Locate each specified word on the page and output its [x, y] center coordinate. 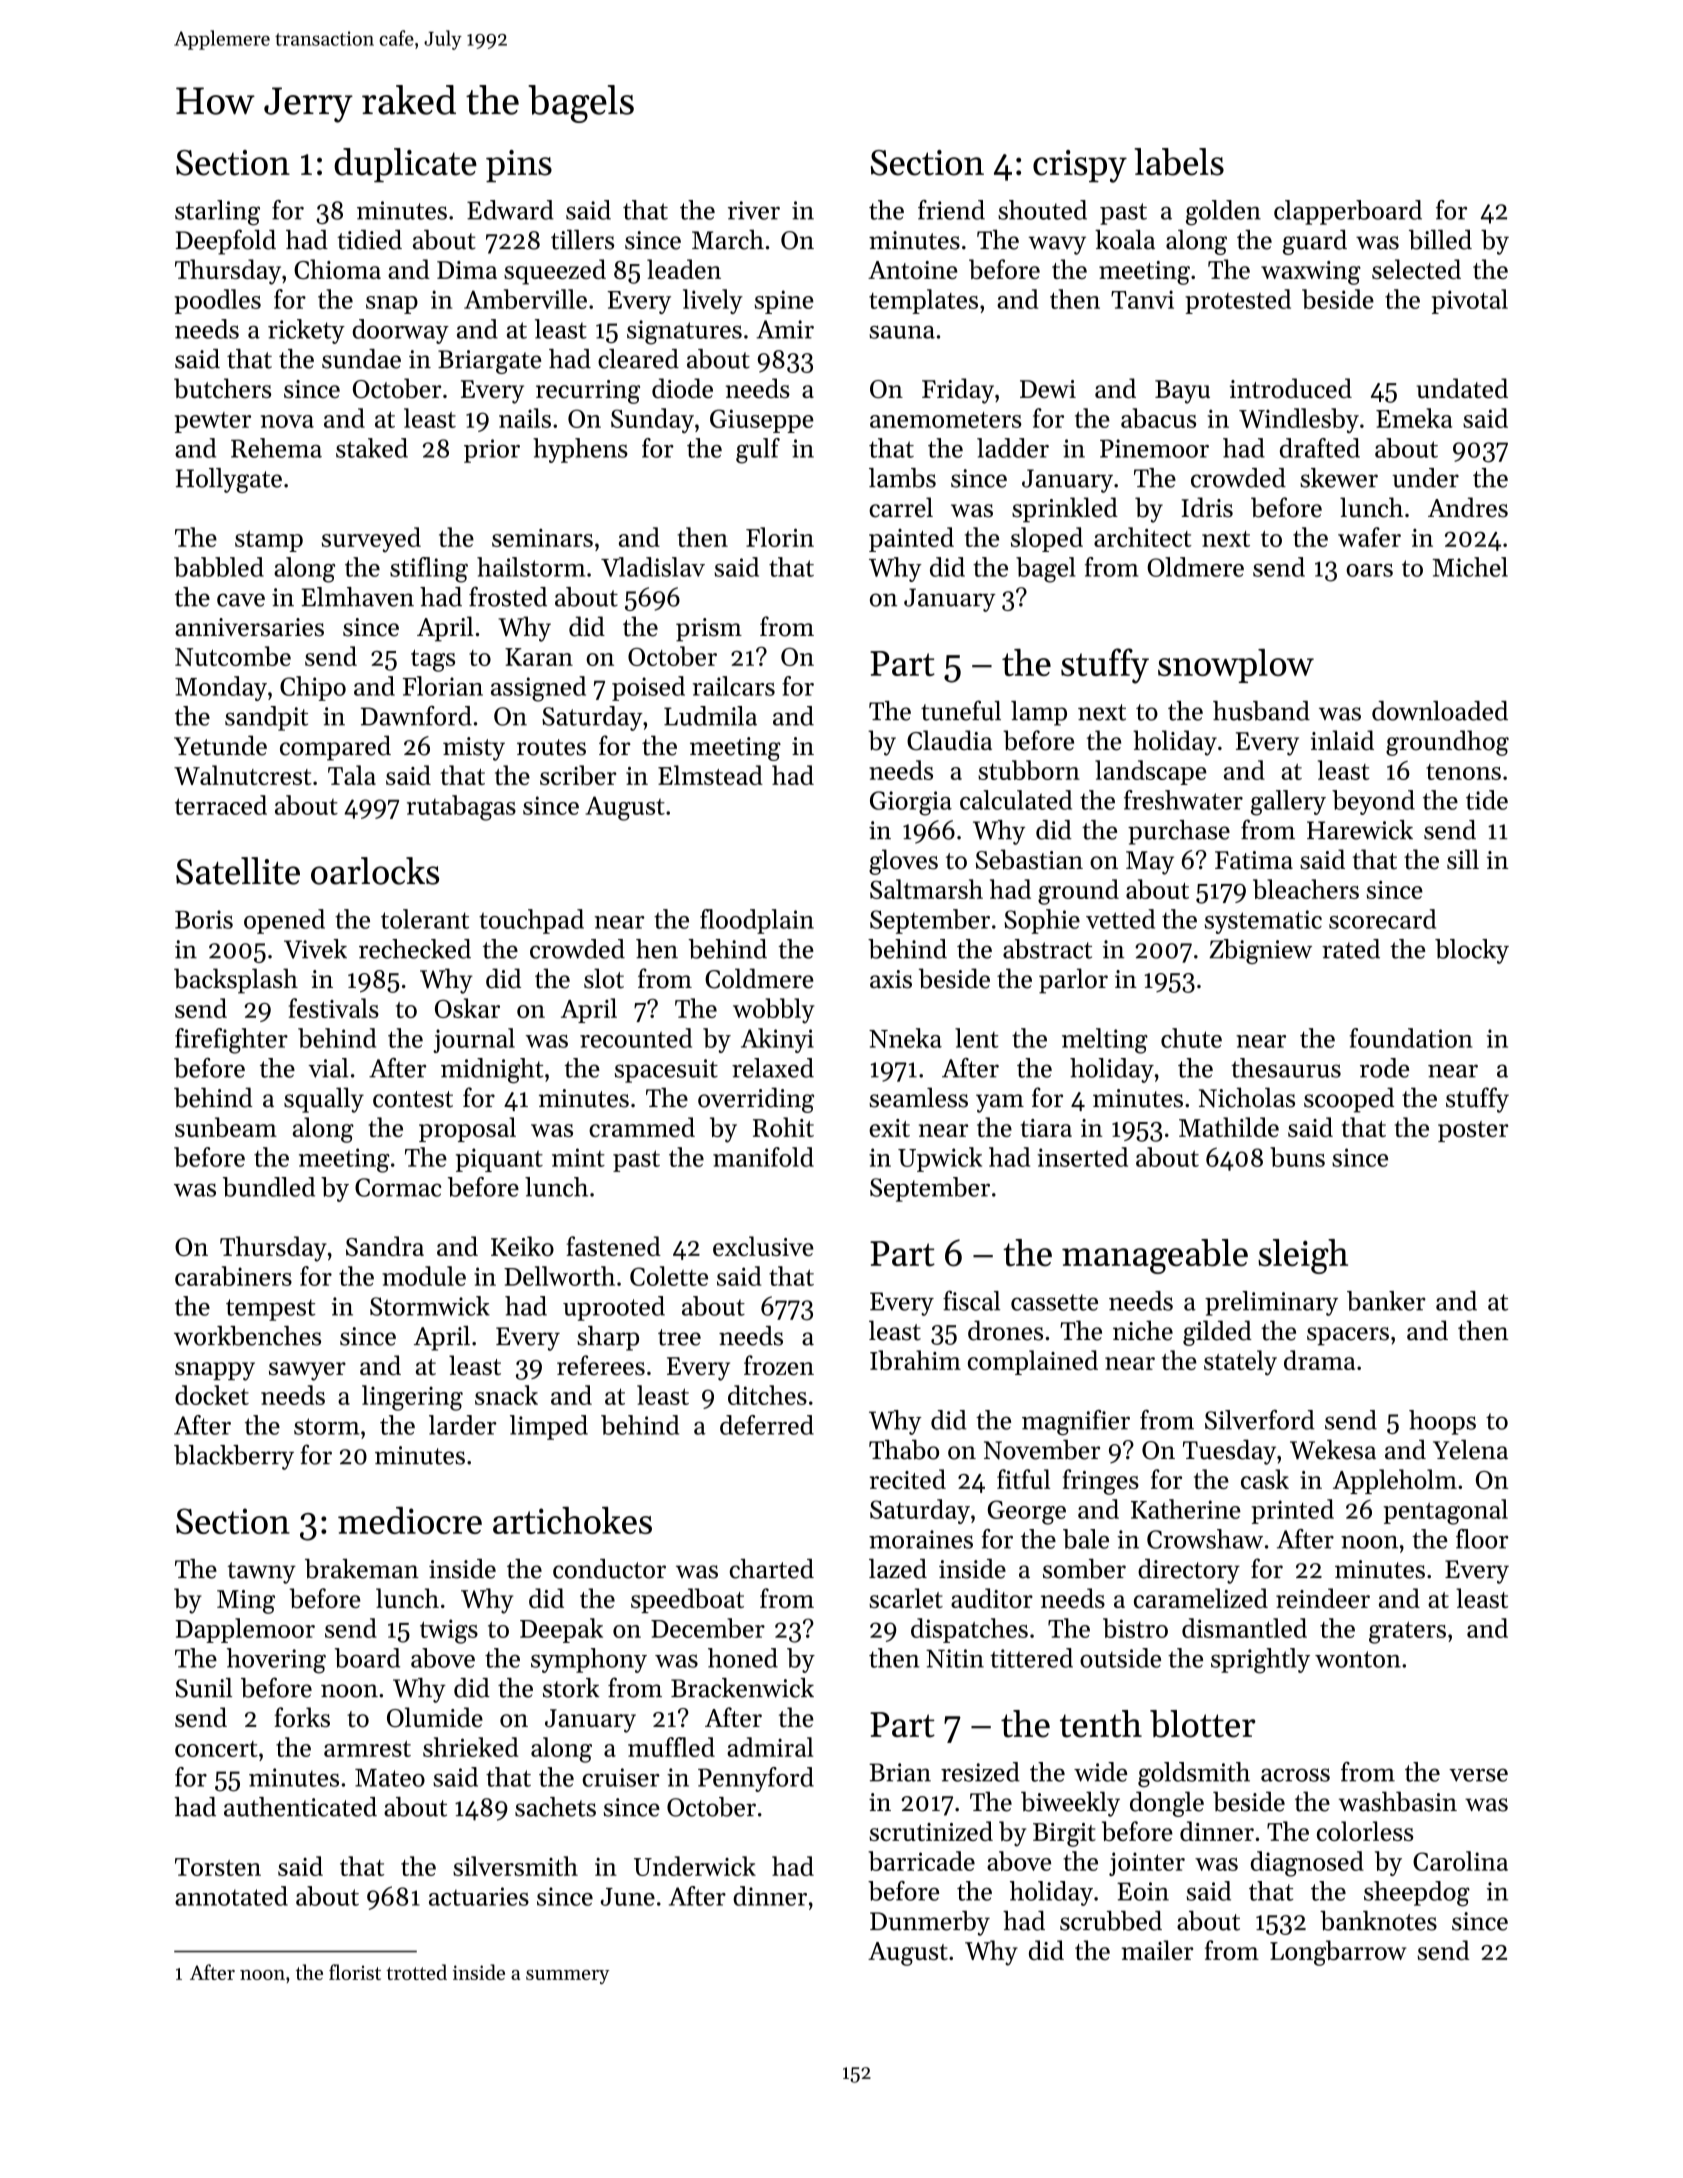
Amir [785, 329]
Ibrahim [915, 1360]
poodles [218, 301]
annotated [231, 1896]
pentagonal [1445, 1512]
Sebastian [1029, 859]
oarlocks [375, 871]
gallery [1288, 803]
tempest [271, 1310]
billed [1440, 239]
